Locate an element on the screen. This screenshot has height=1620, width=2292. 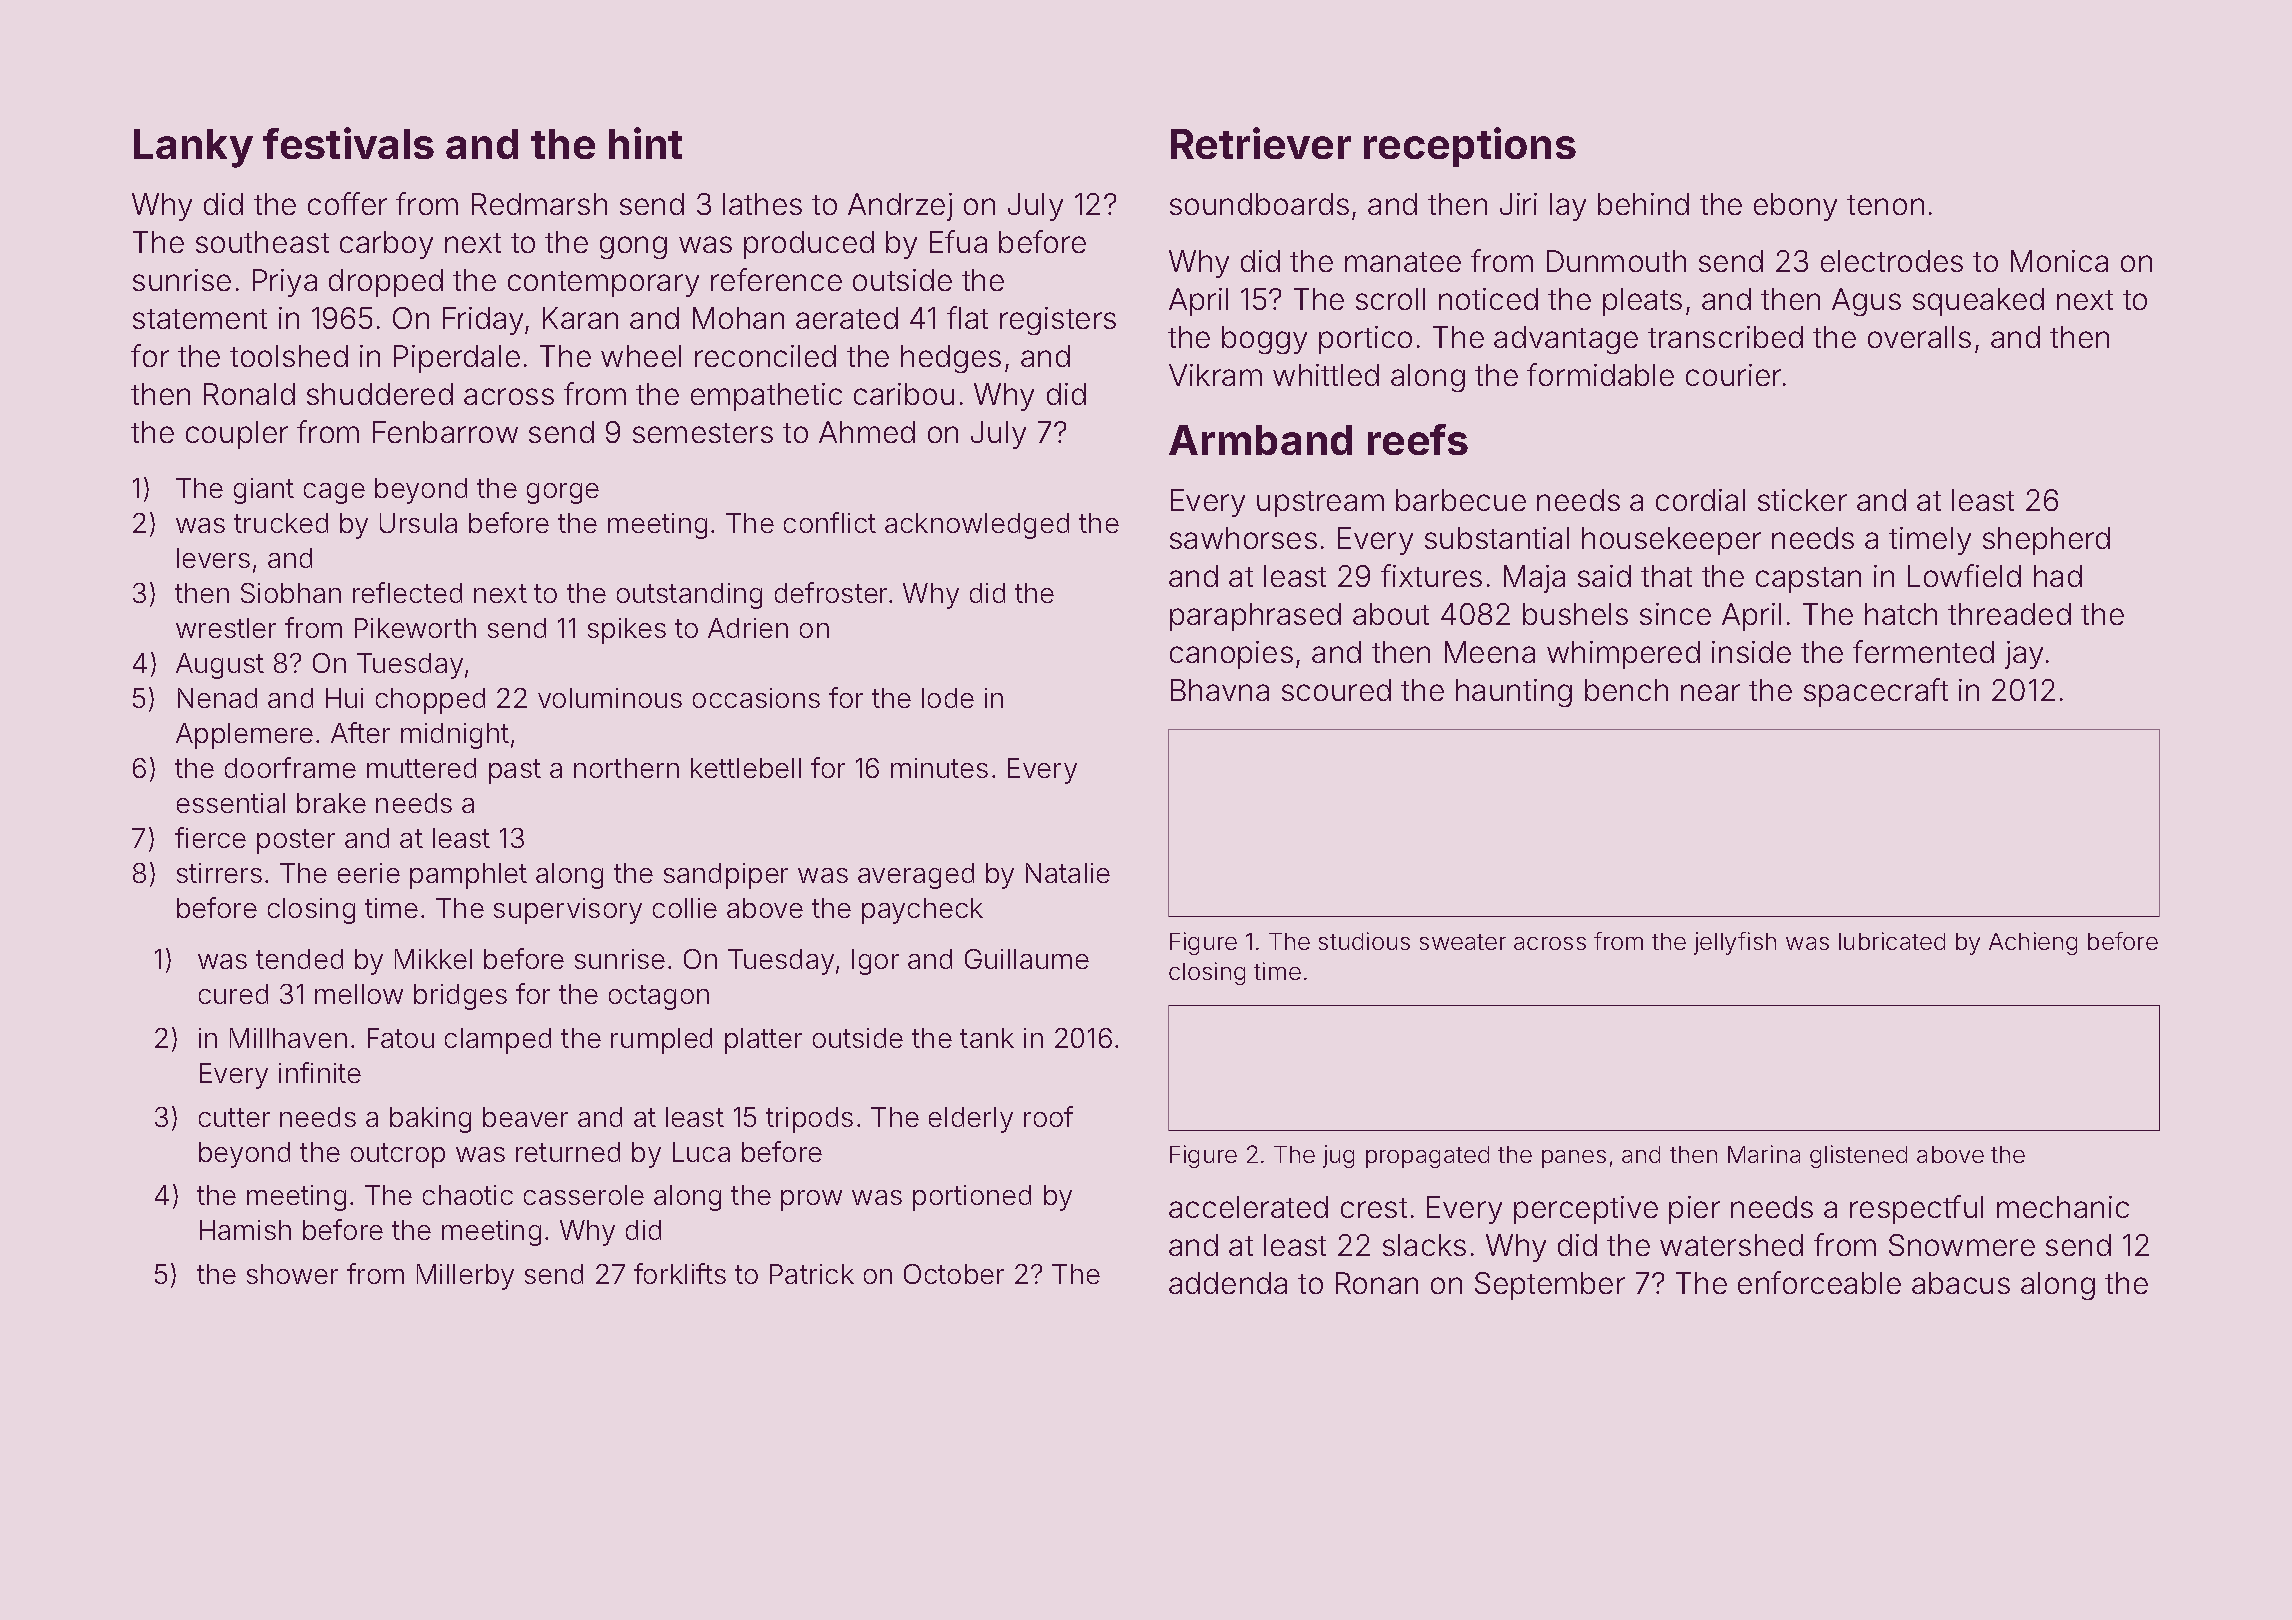
jay is located at coordinates (2024, 655).
